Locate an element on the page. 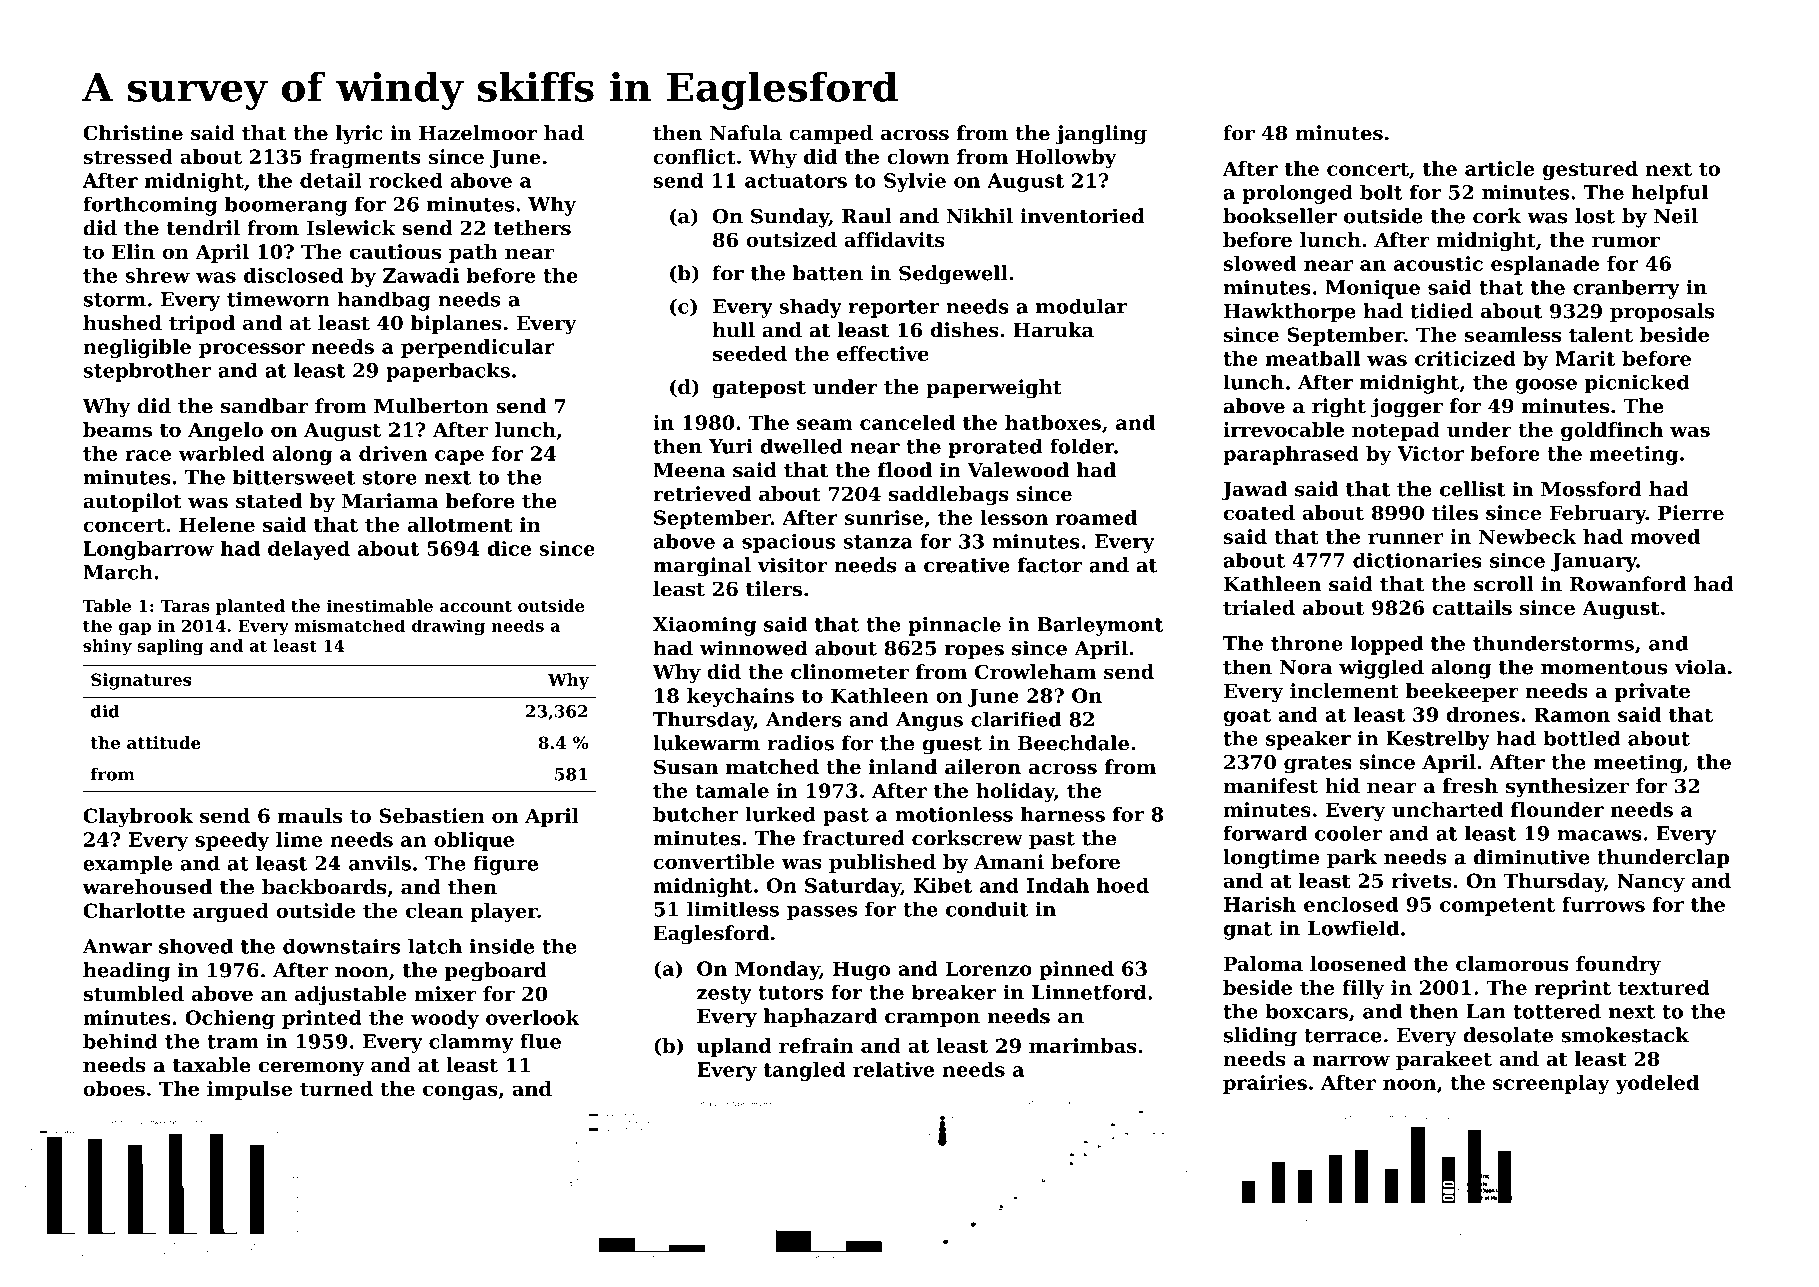 The width and height of the page is (1819, 1287). Hazelmoor is located at coordinates (478, 133).
